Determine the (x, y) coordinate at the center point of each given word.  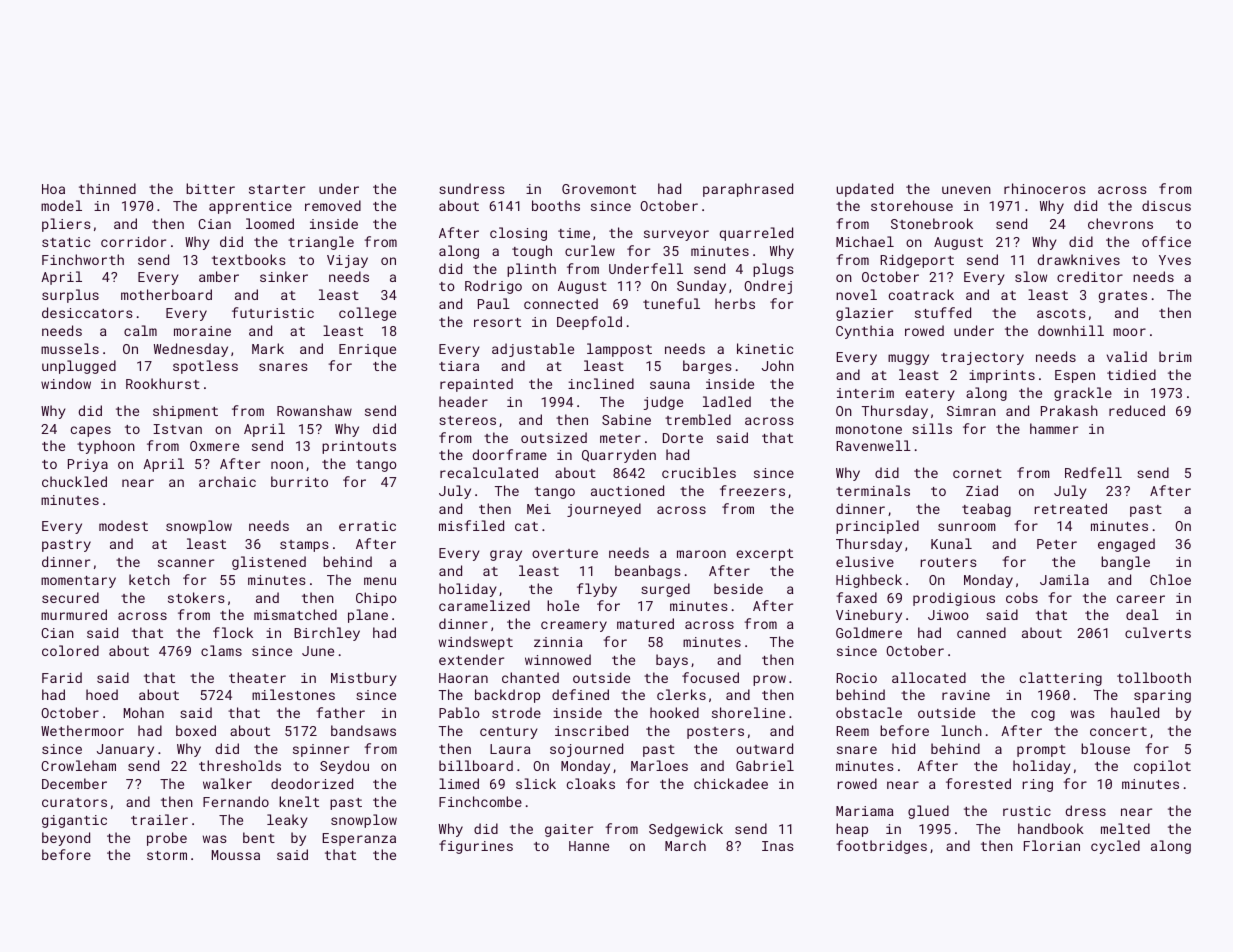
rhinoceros (1045, 188)
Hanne (589, 846)
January (125, 750)
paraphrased (748, 190)
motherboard (166, 294)
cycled (1115, 847)
